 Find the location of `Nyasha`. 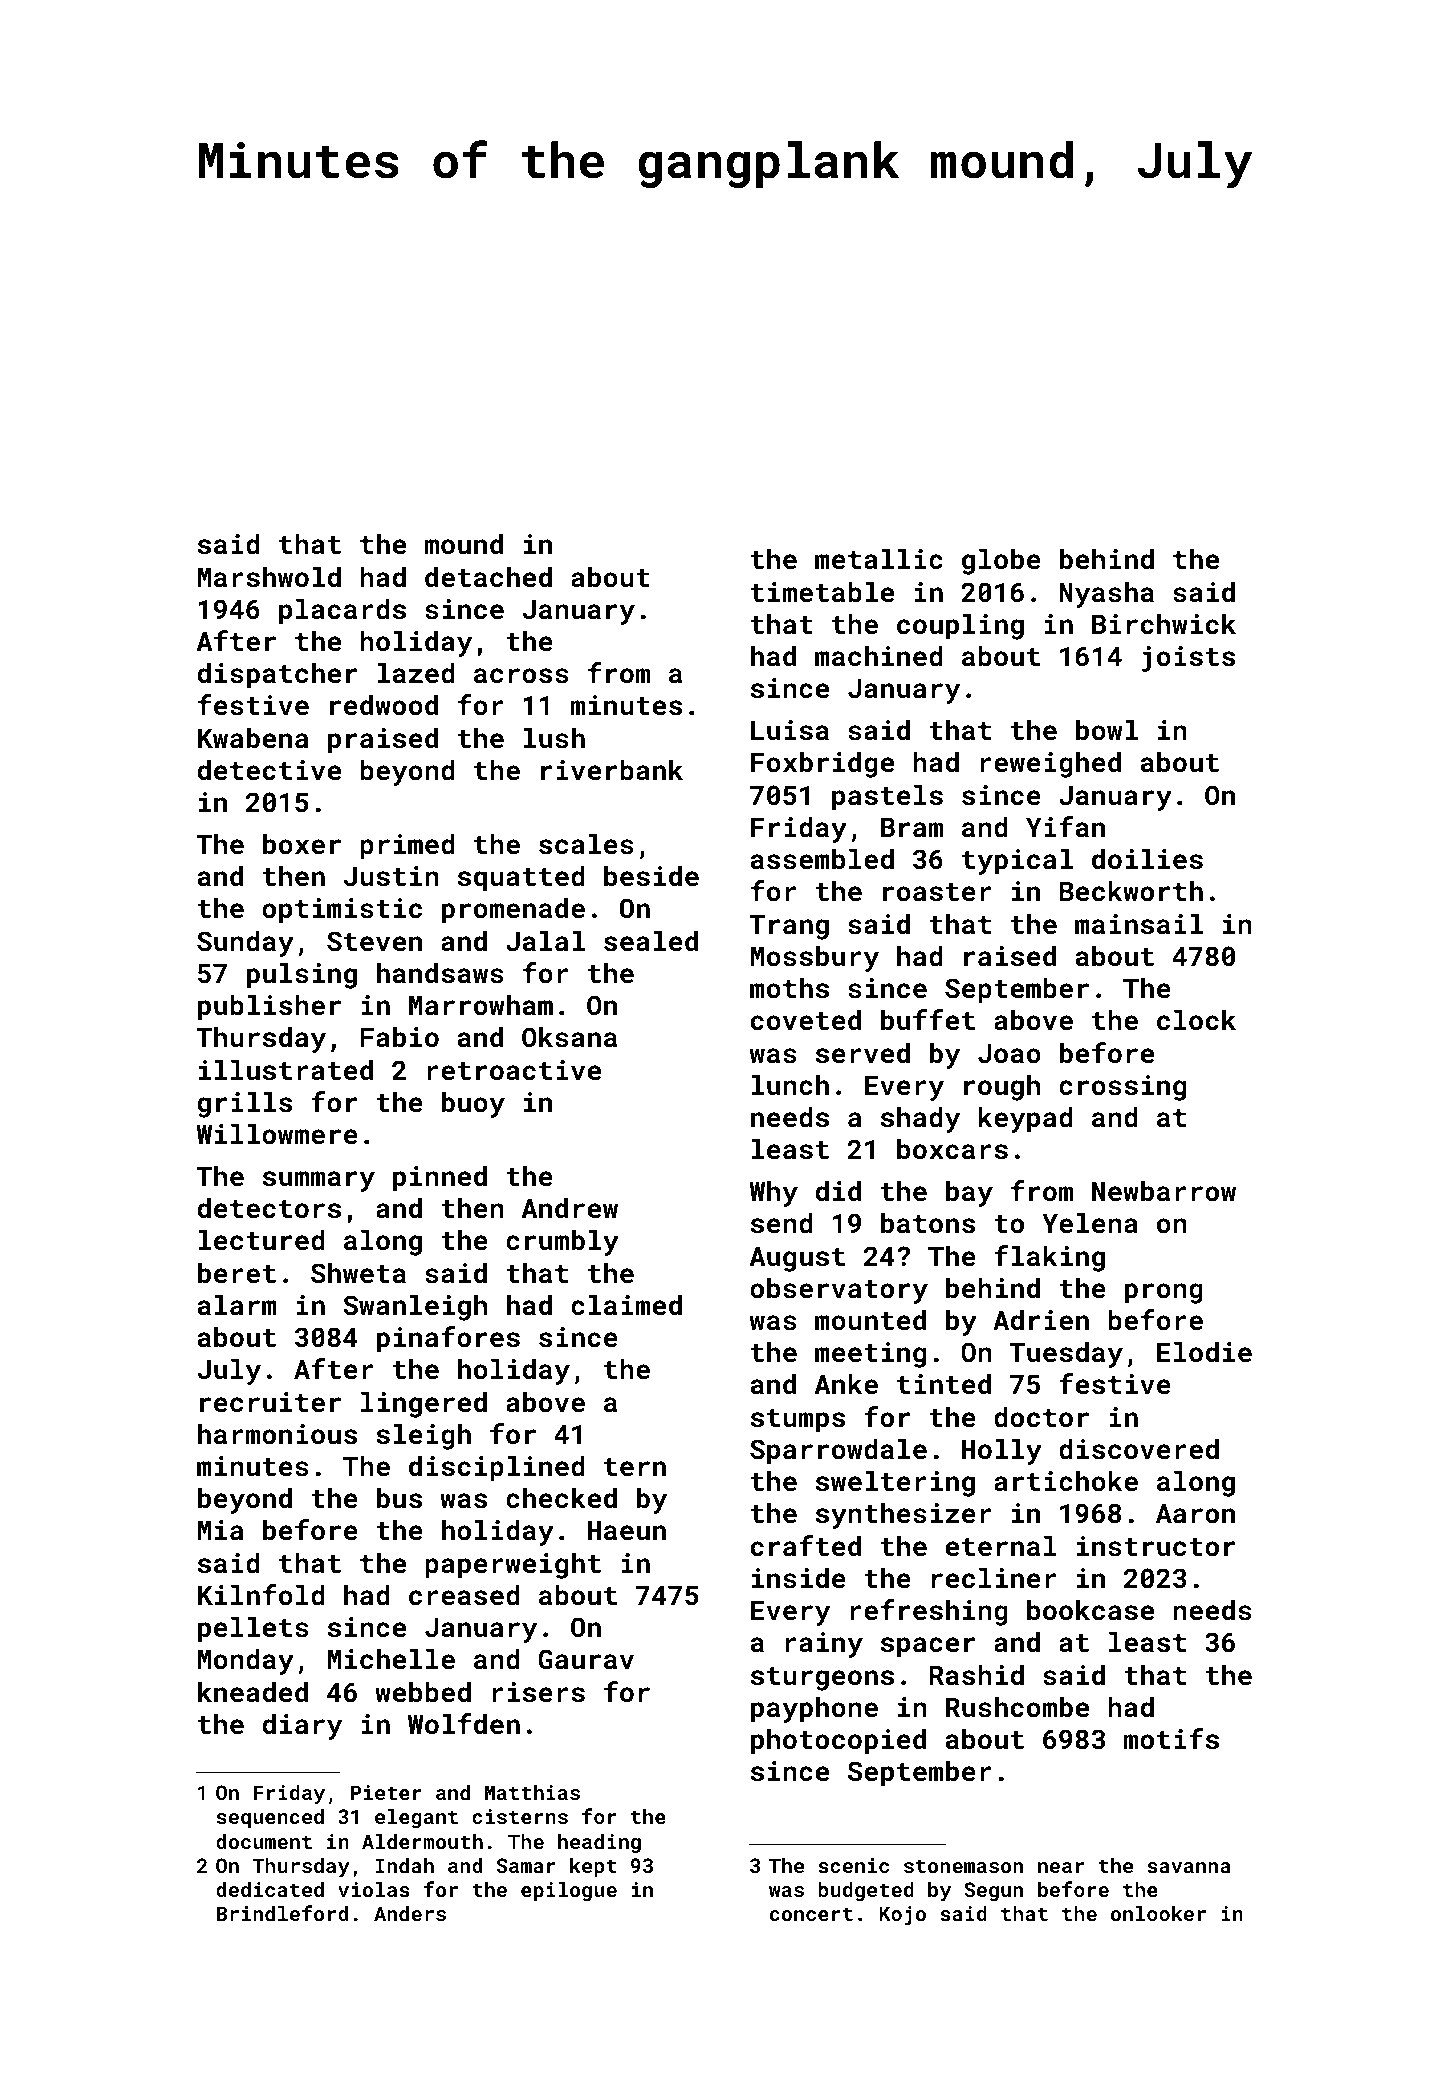

Nyasha is located at coordinates (1106, 594).
